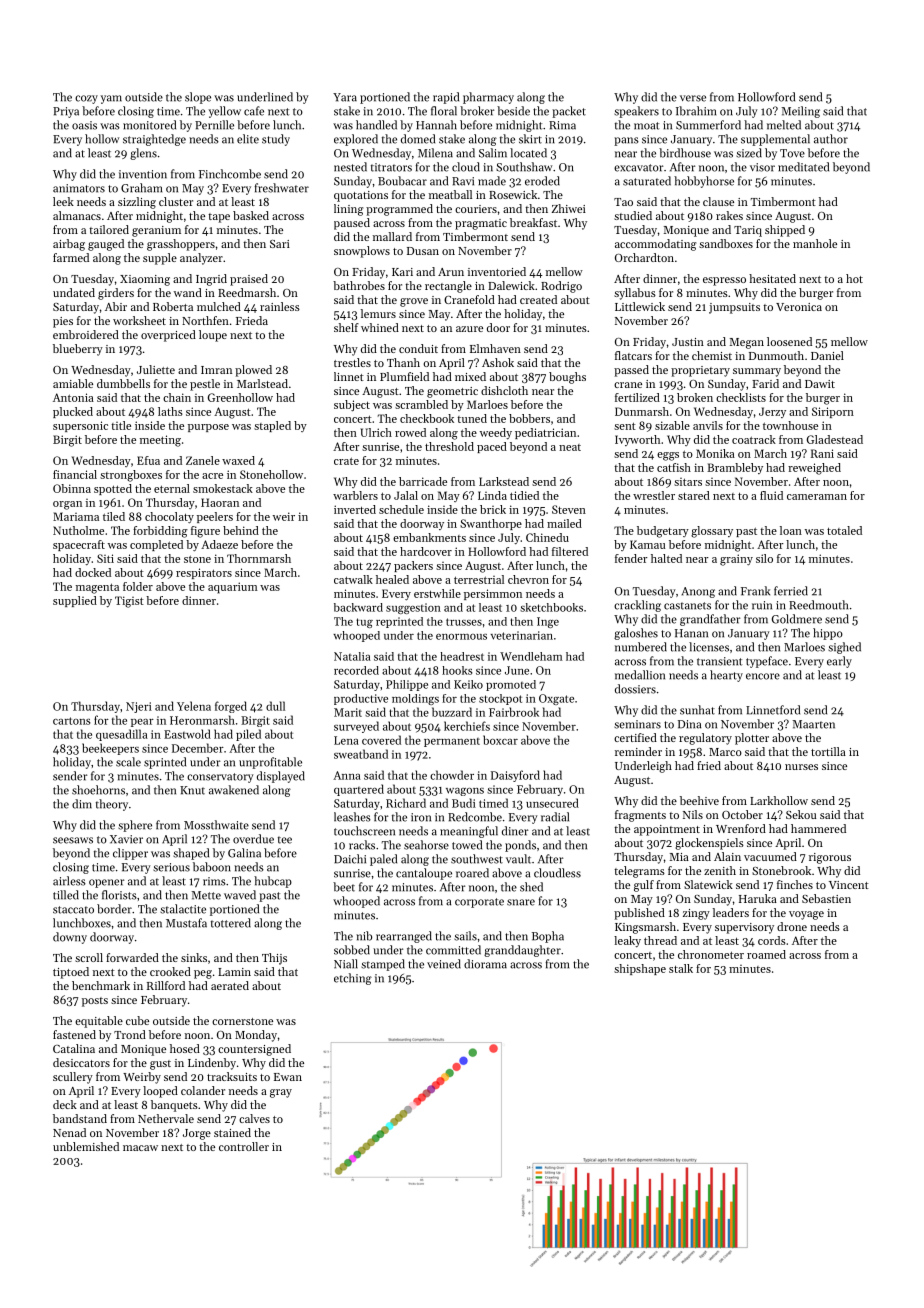 This image has height=1308, width=924. Describe the element at coordinates (74, 292) in the image. I see `undated` at that location.
